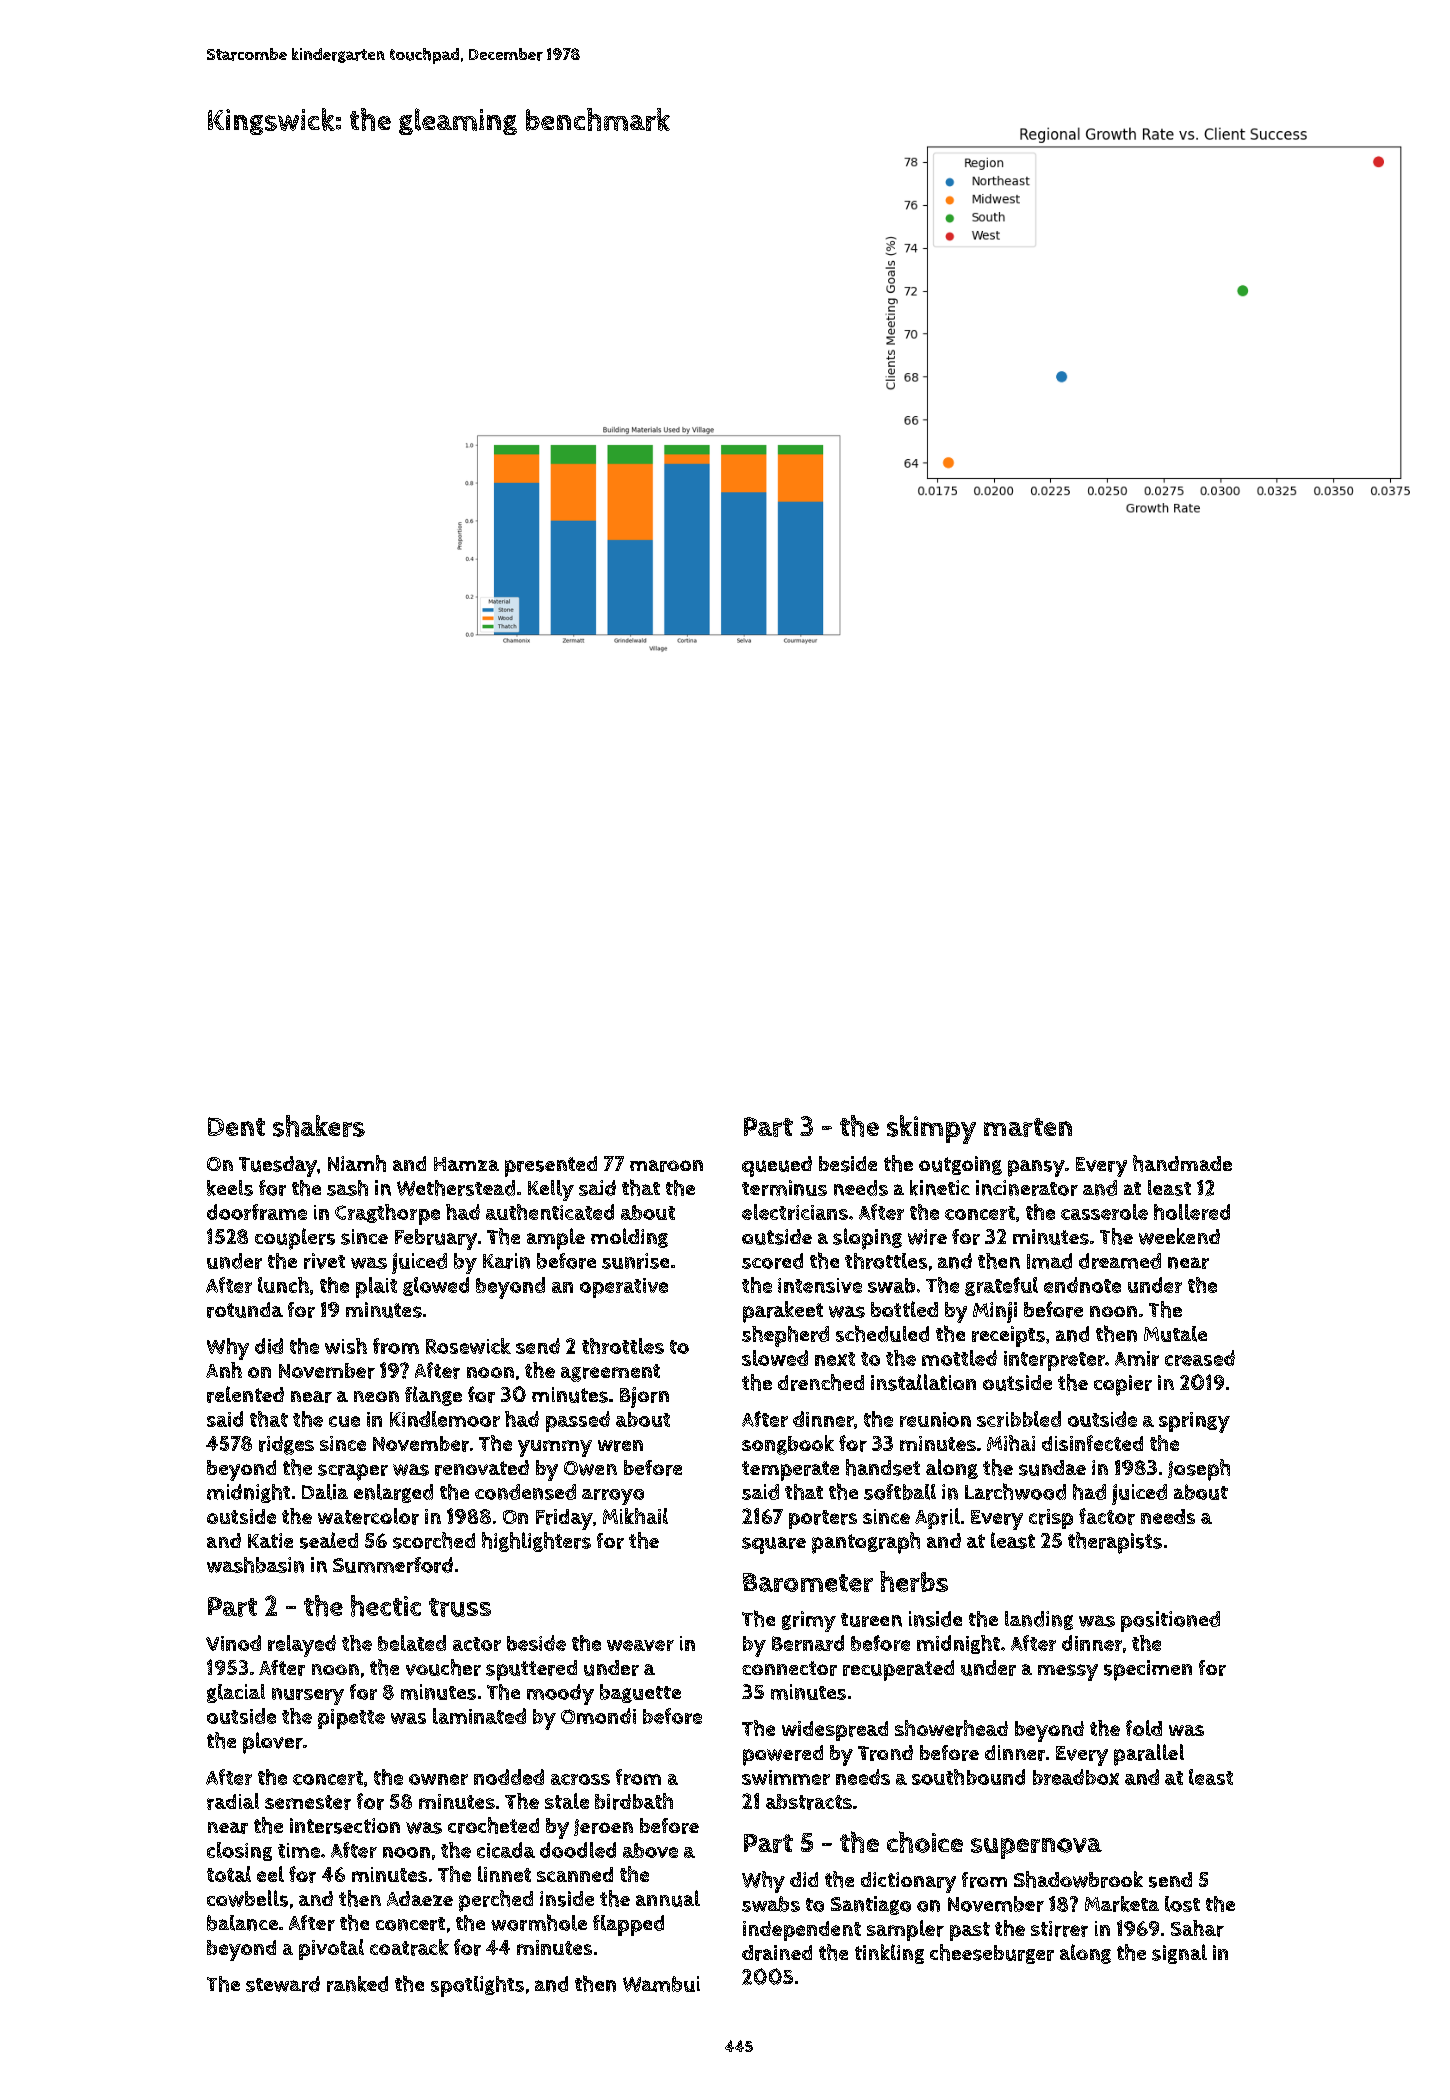  I want to click on signal, so click(1179, 1954).
